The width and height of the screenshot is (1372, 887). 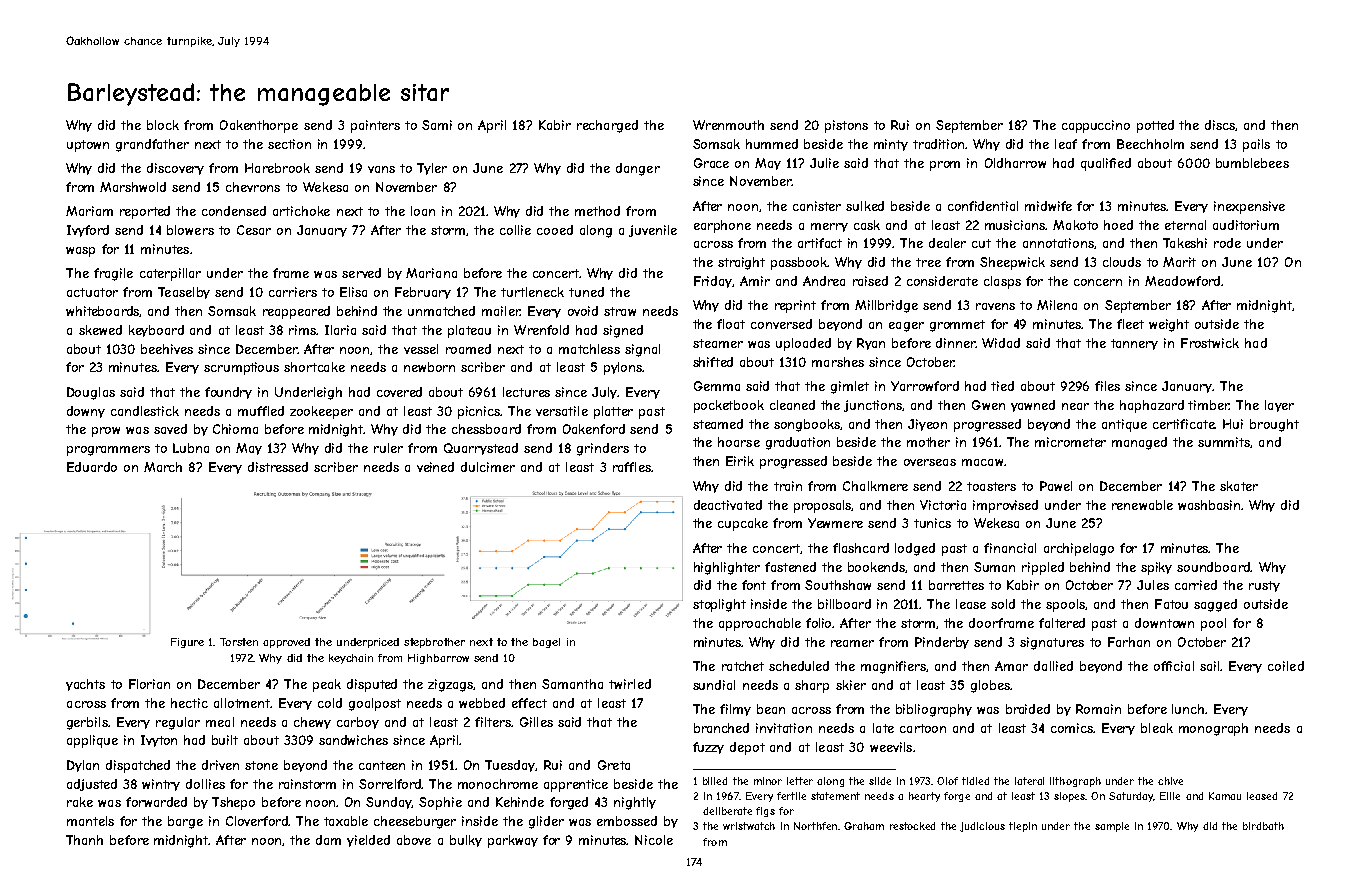 What do you see at coordinates (800, 781) in the screenshot?
I see `letter` at bounding box center [800, 781].
